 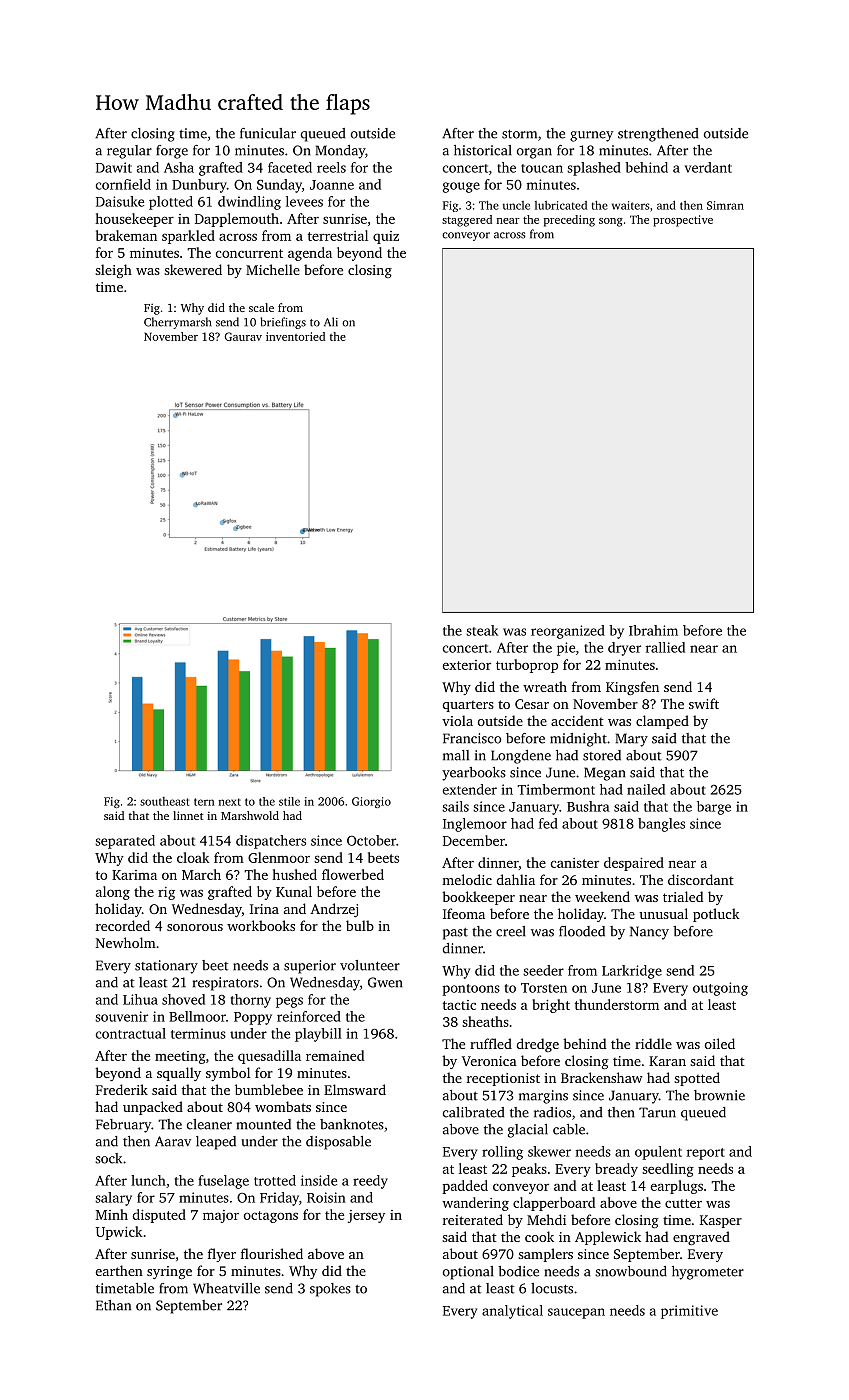 I want to click on prospective, so click(x=683, y=221).
